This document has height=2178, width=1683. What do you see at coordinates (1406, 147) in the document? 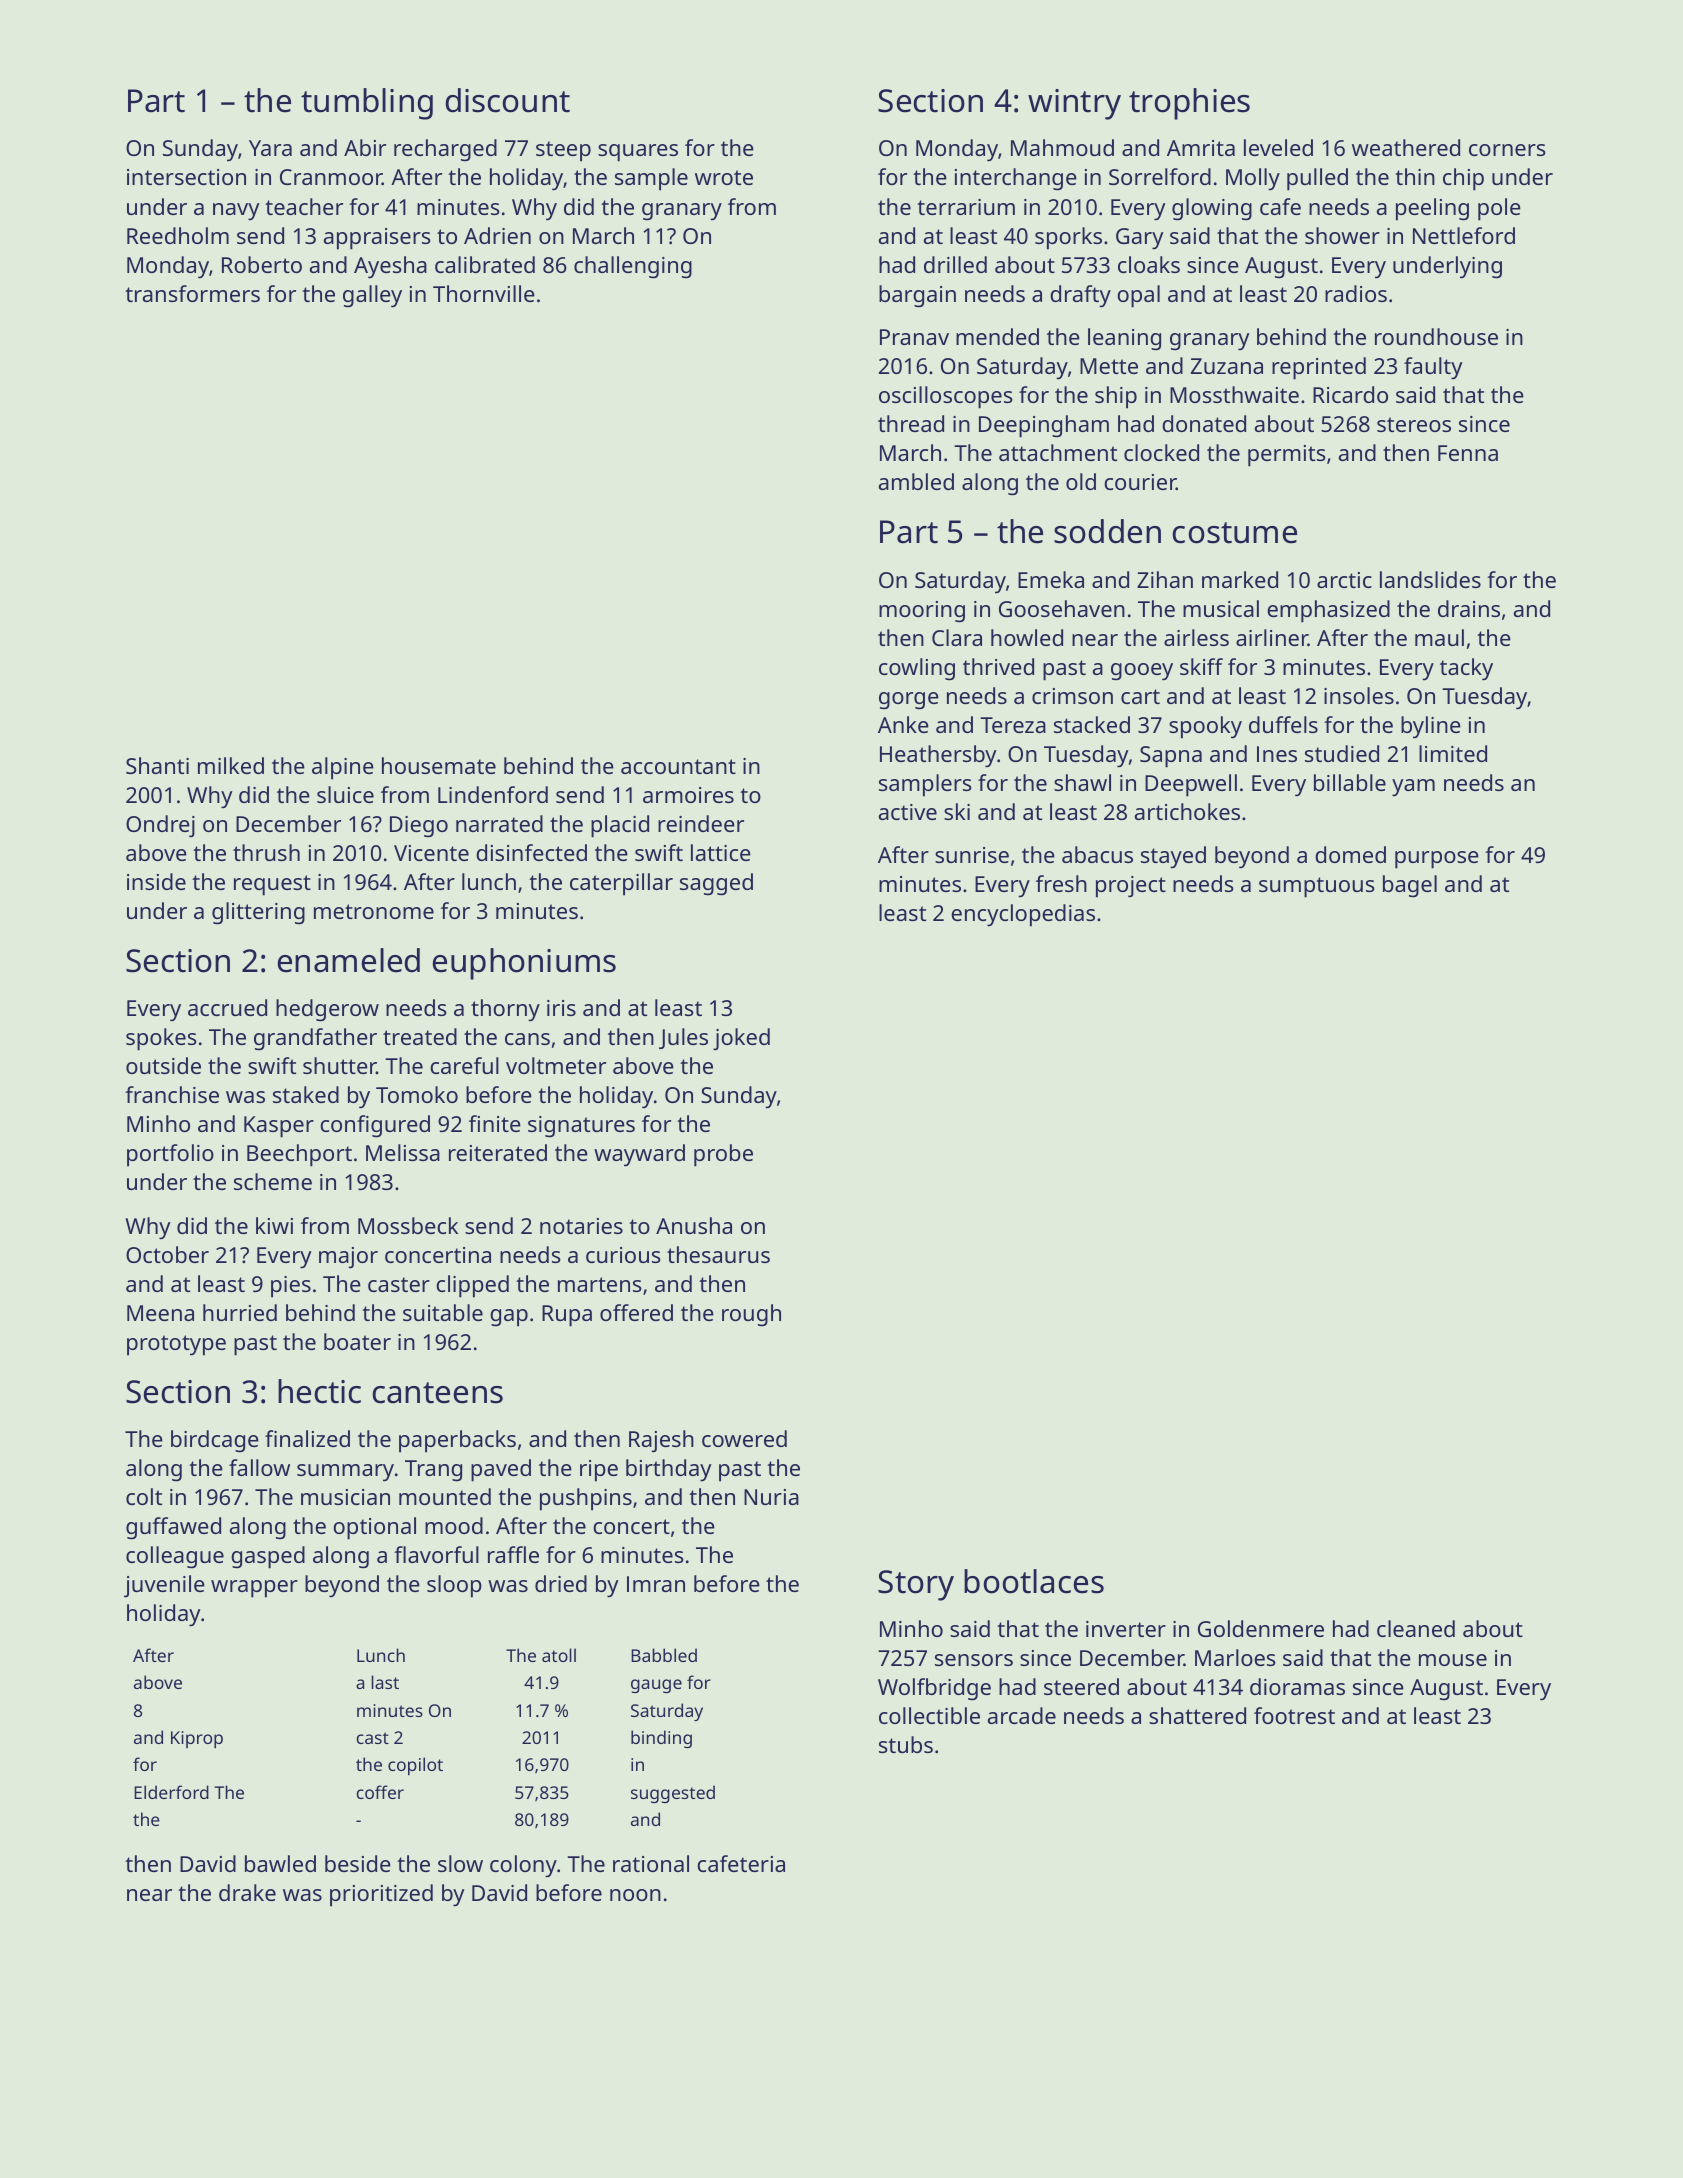
I see `weathered` at bounding box center [1406, 147].
